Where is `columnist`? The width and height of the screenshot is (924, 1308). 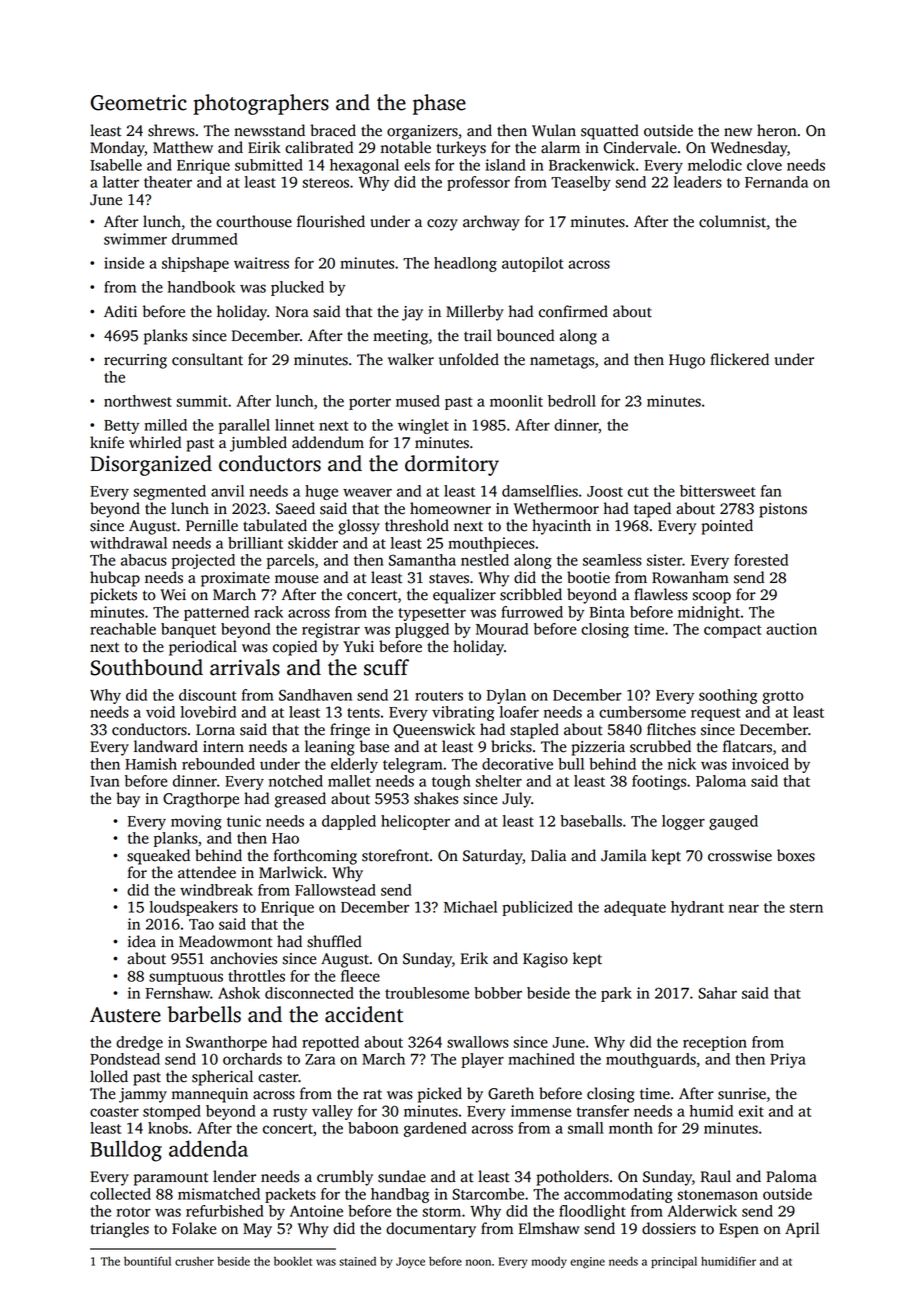
columnist is located at coordinates (732, 221).
